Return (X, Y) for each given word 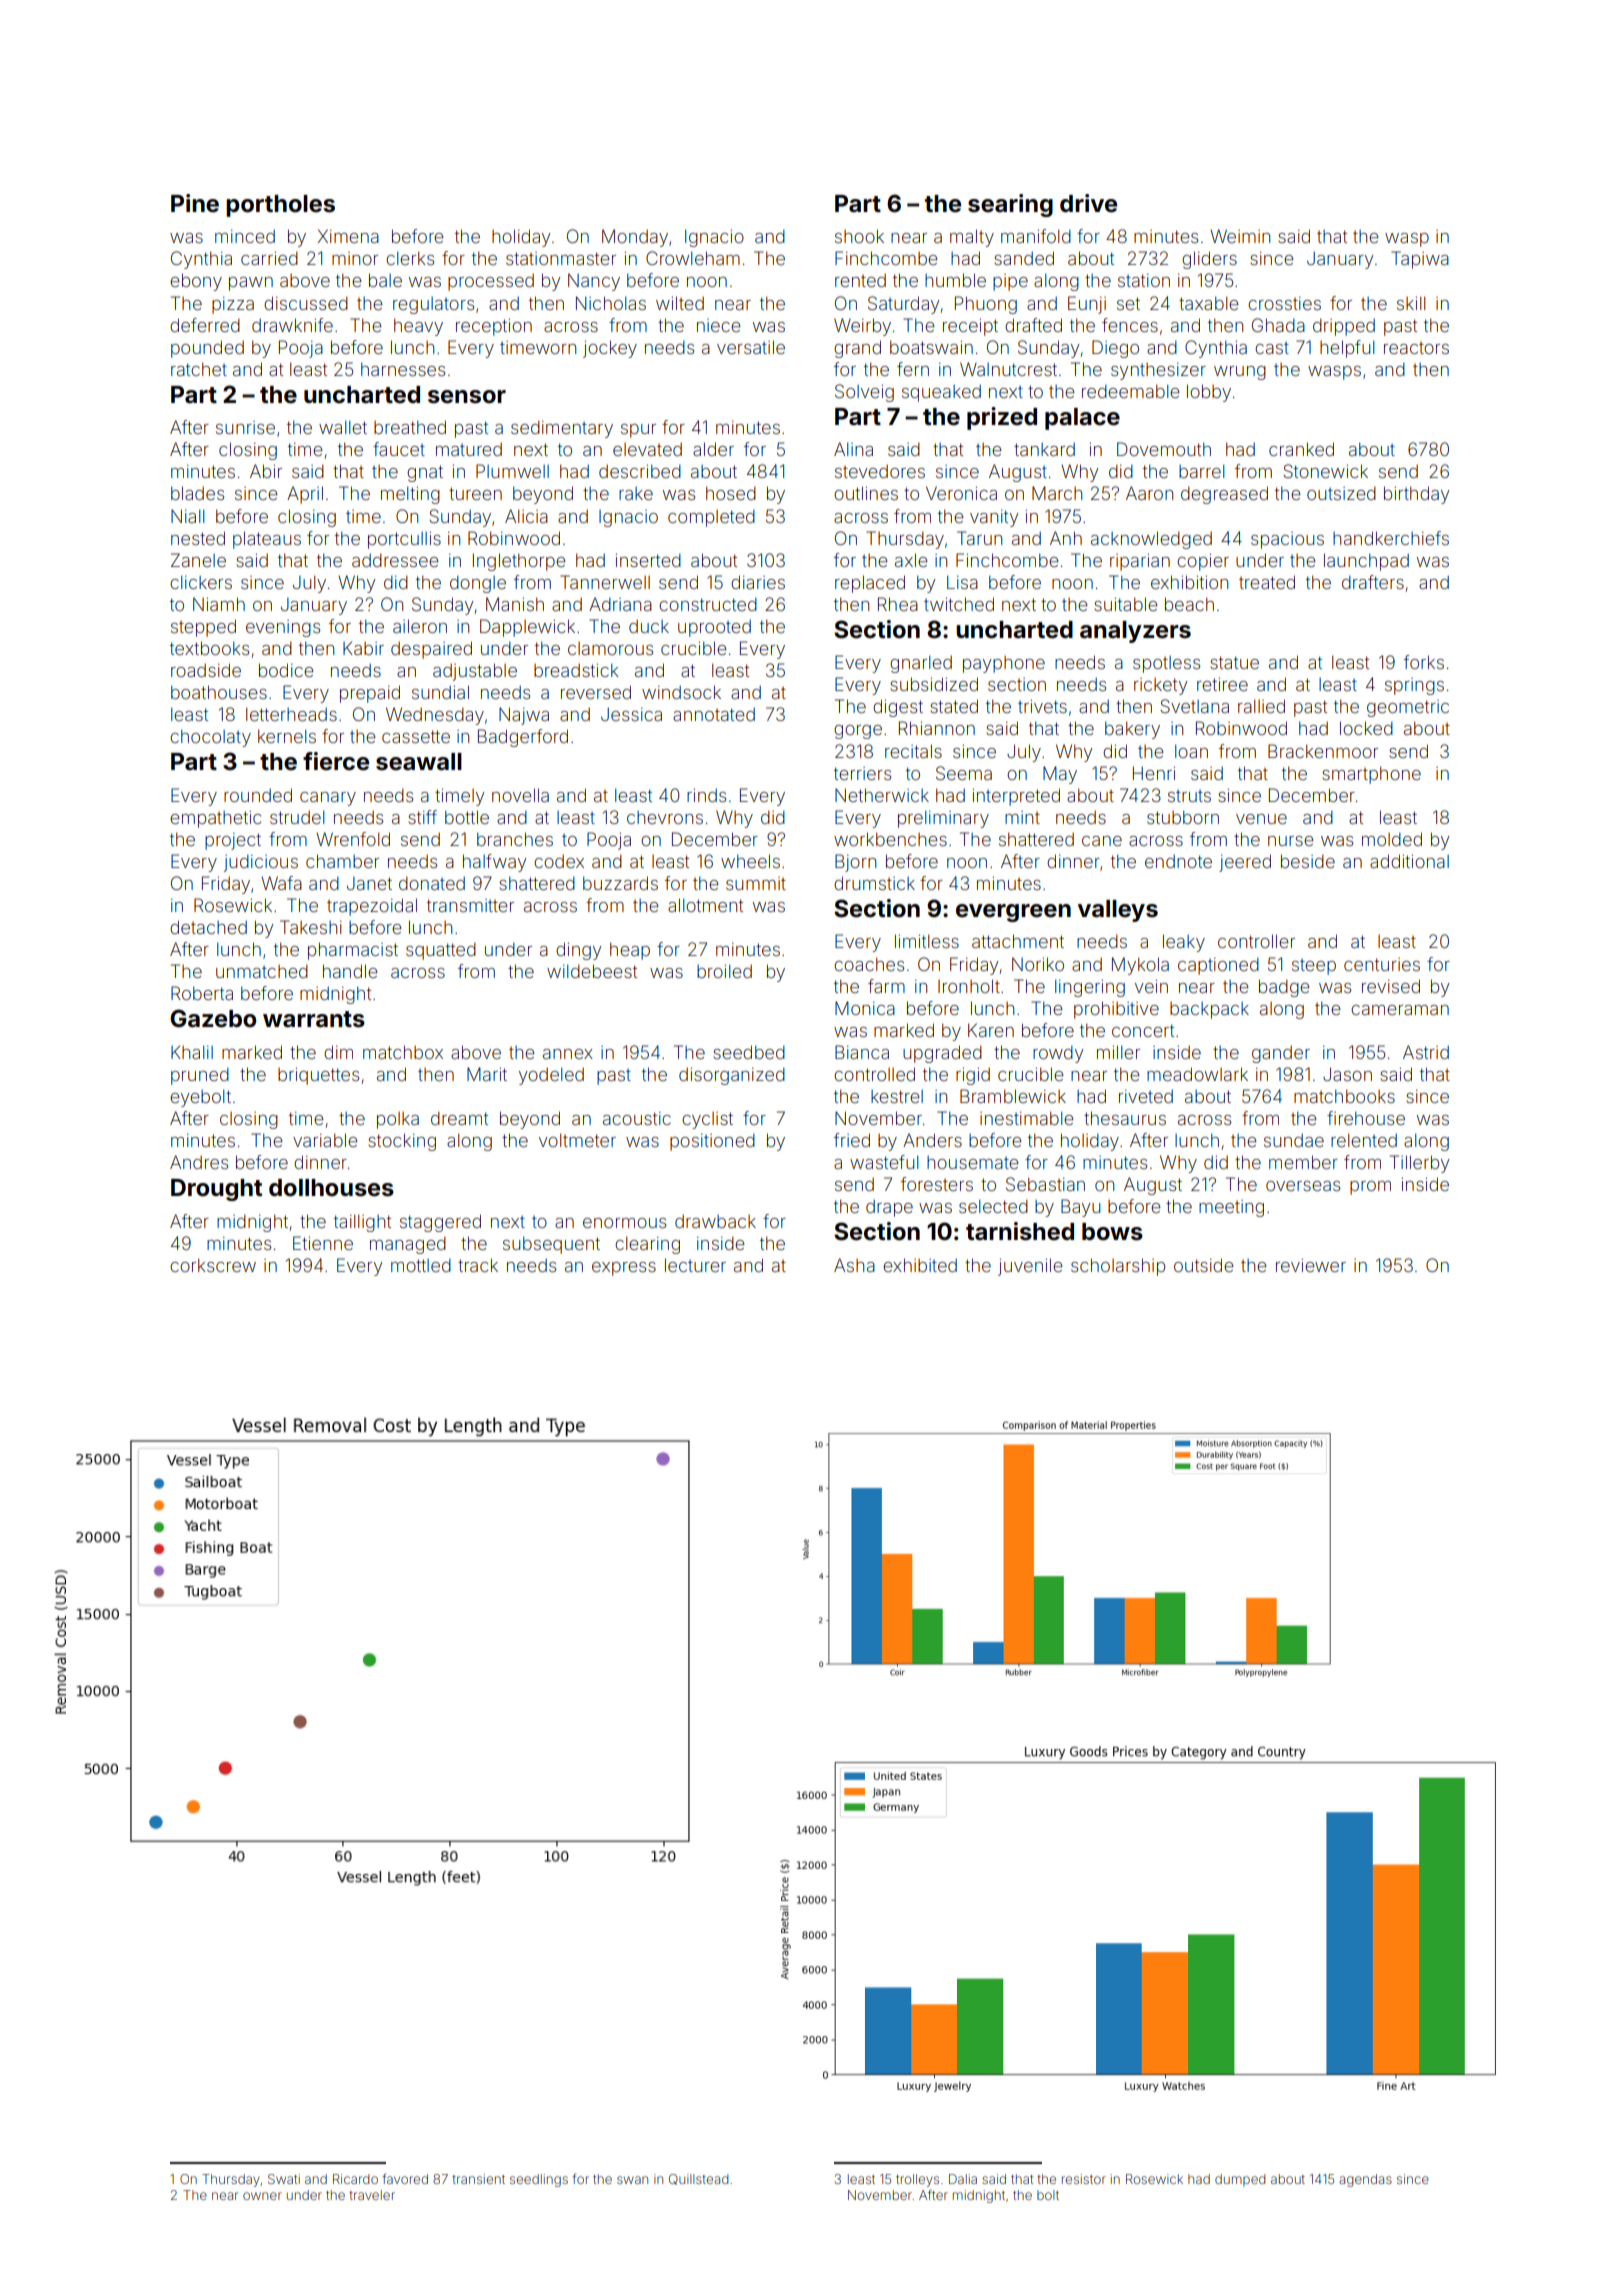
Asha (854, 1265)
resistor (1084, 2179)
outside (1204, 1265)
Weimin (1240, 236)
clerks (410, 258)
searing (1010, 205)
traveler (372, 2195)
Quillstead (698, 2179)
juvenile (1030, 1267)
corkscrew (213, 1265)
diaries (758, 582)
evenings (283, 628)
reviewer (1311, 1265)
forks (1424, 662)
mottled (421, 1265)
